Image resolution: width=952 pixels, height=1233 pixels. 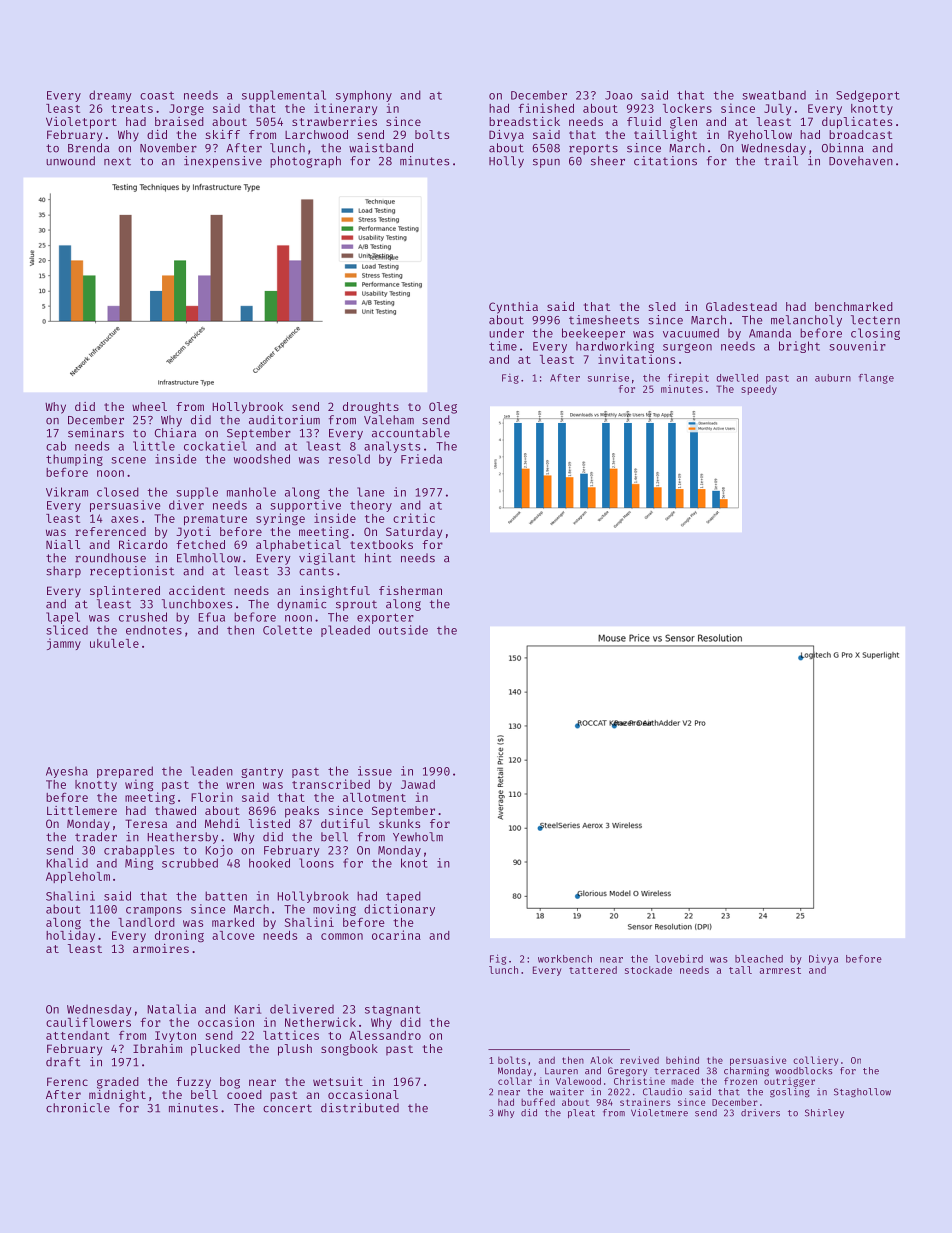 I want to click on dreamy, so click(x=110, y=96).
